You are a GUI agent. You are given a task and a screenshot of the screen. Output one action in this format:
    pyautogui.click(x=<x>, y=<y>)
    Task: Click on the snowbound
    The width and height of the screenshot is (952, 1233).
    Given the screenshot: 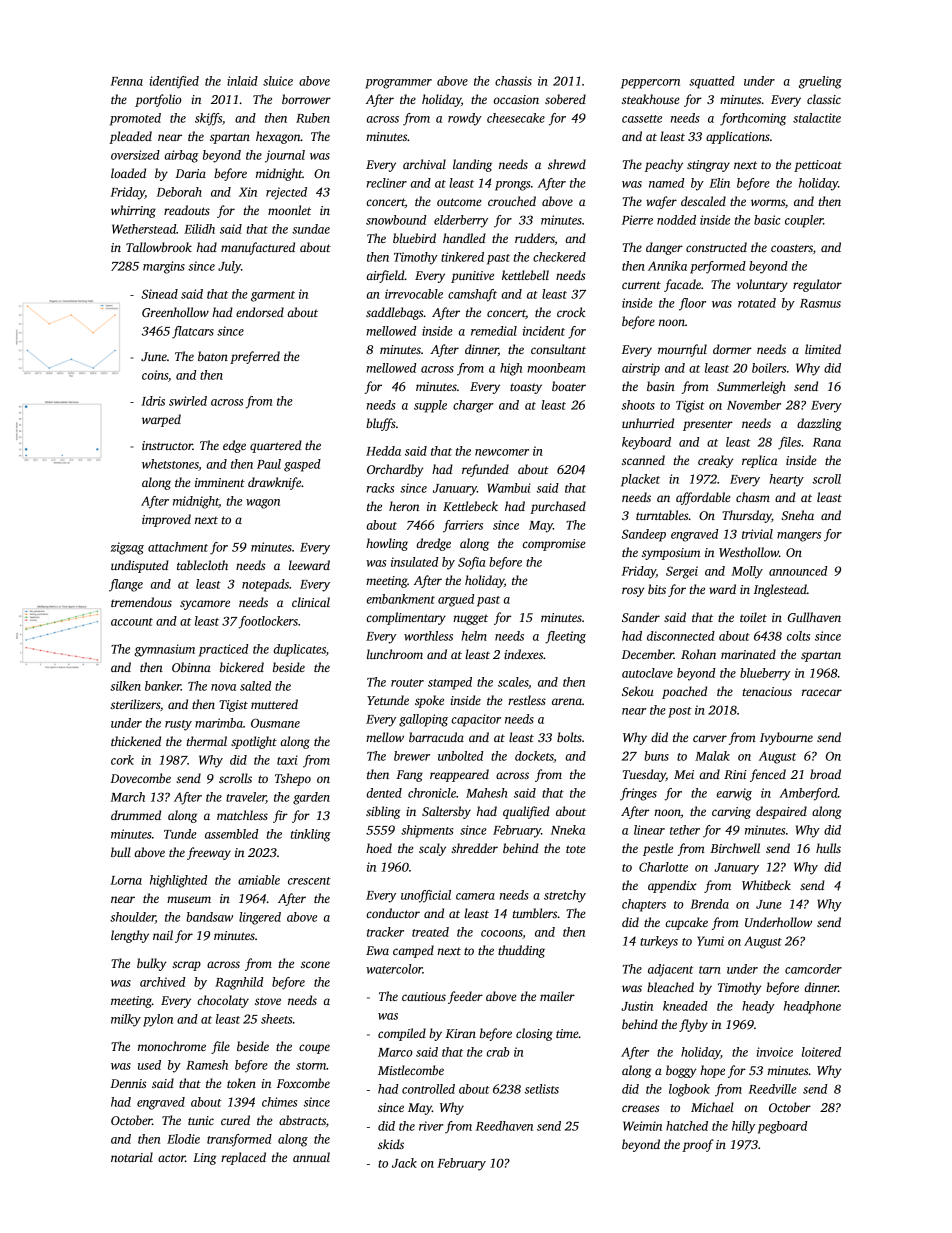 What is the action you would take?
    pyautogui.click(x=396, y=220)
